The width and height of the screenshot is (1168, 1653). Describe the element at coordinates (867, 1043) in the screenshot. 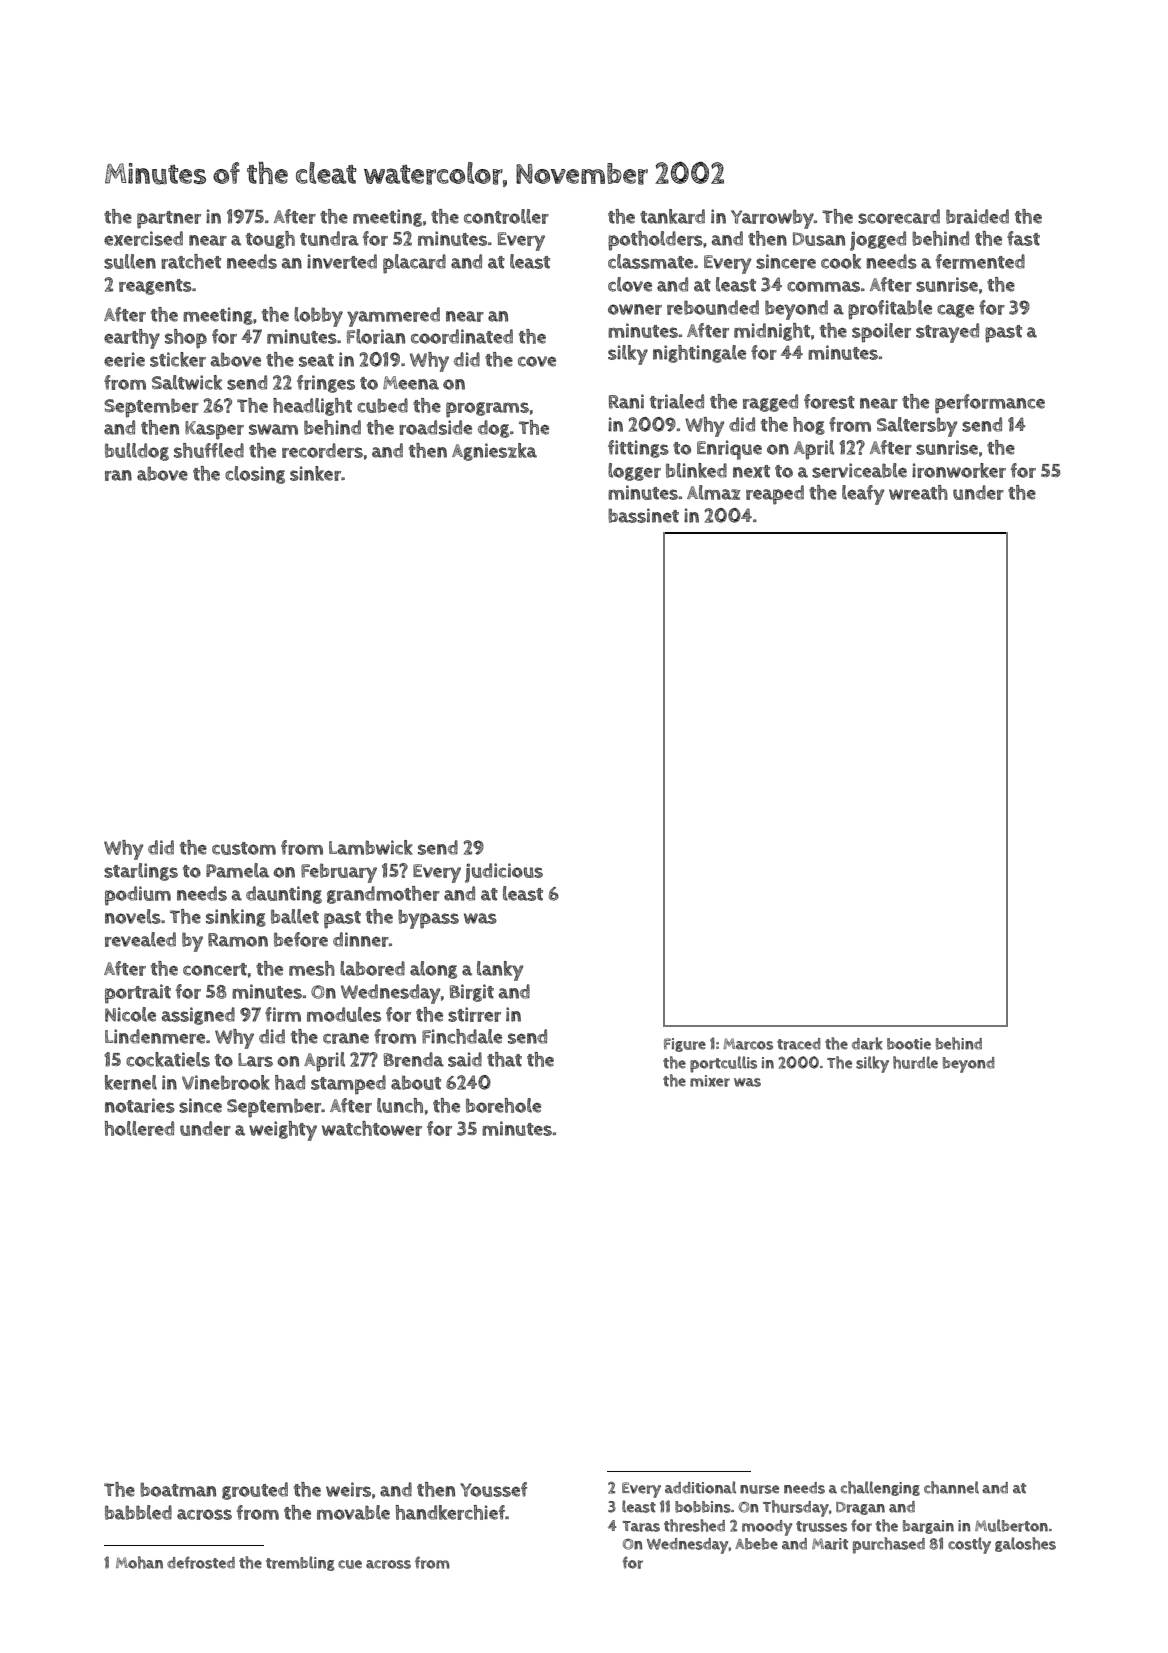

I see `dark` at that location.
